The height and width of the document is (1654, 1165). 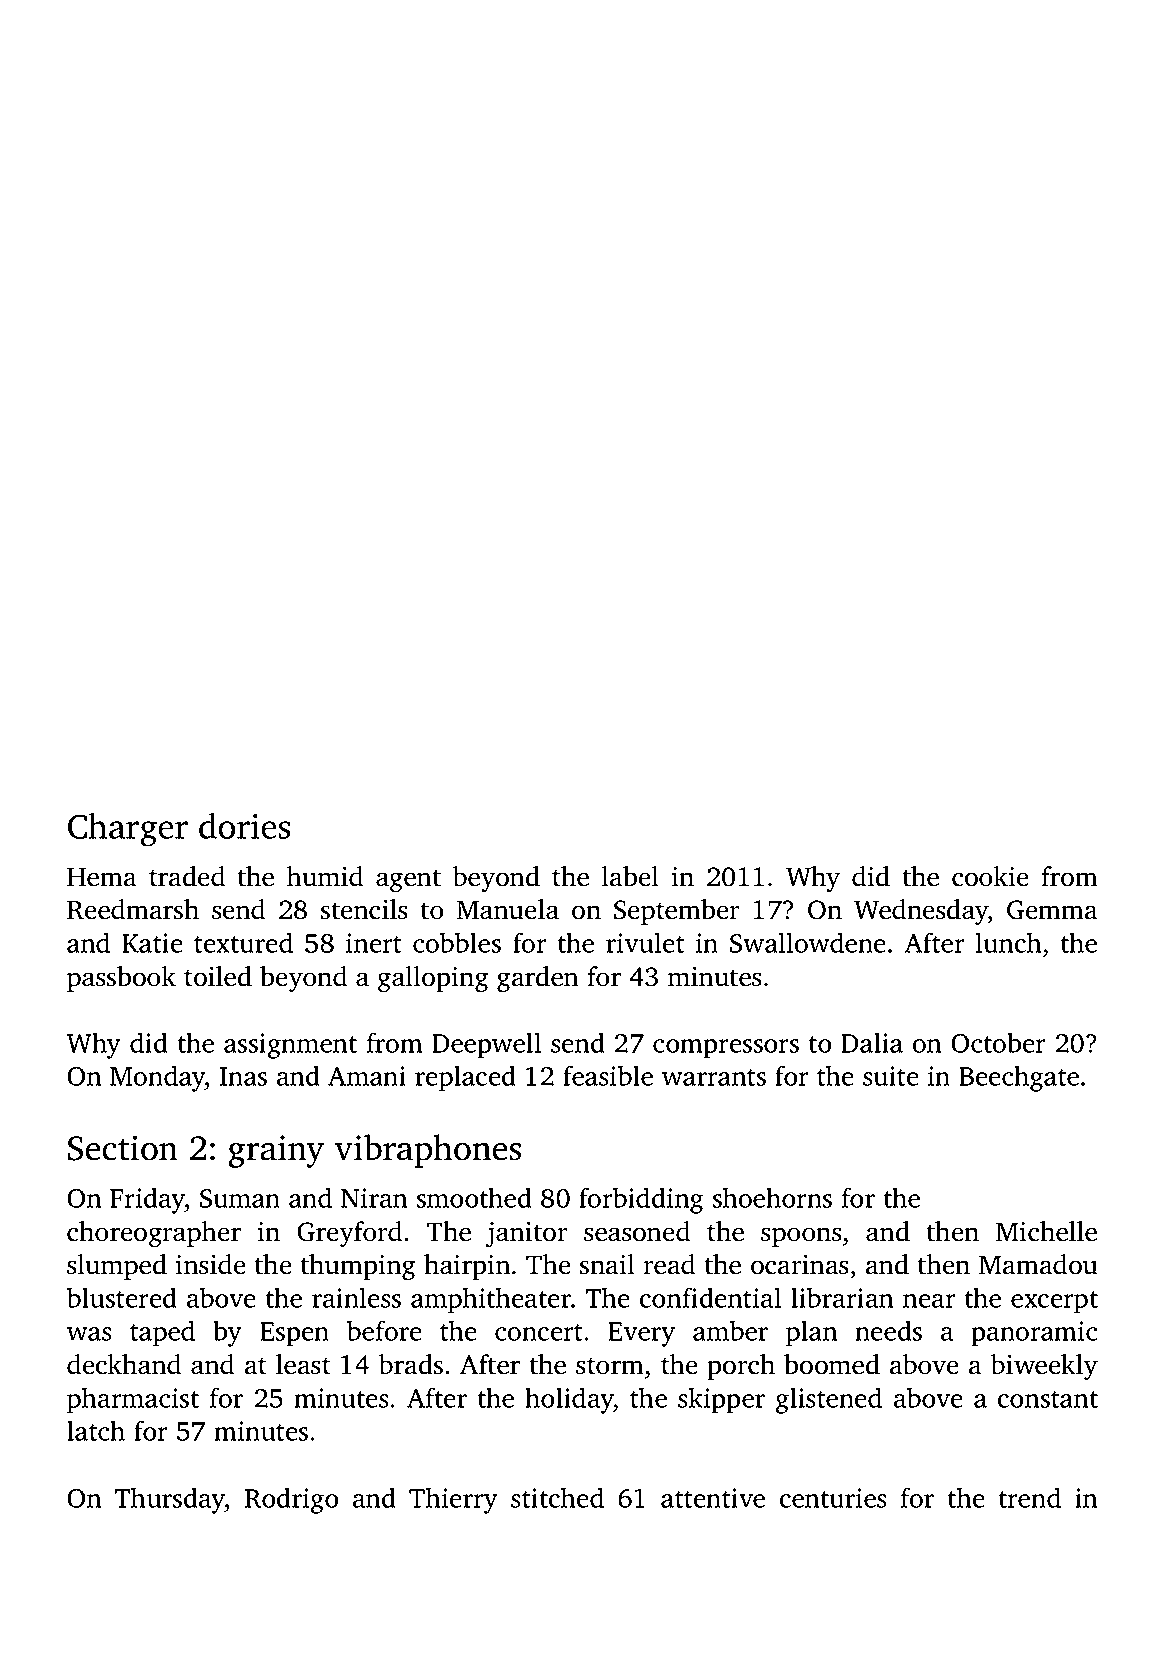 I want to click on storm, so click(x=610, y=1366).
